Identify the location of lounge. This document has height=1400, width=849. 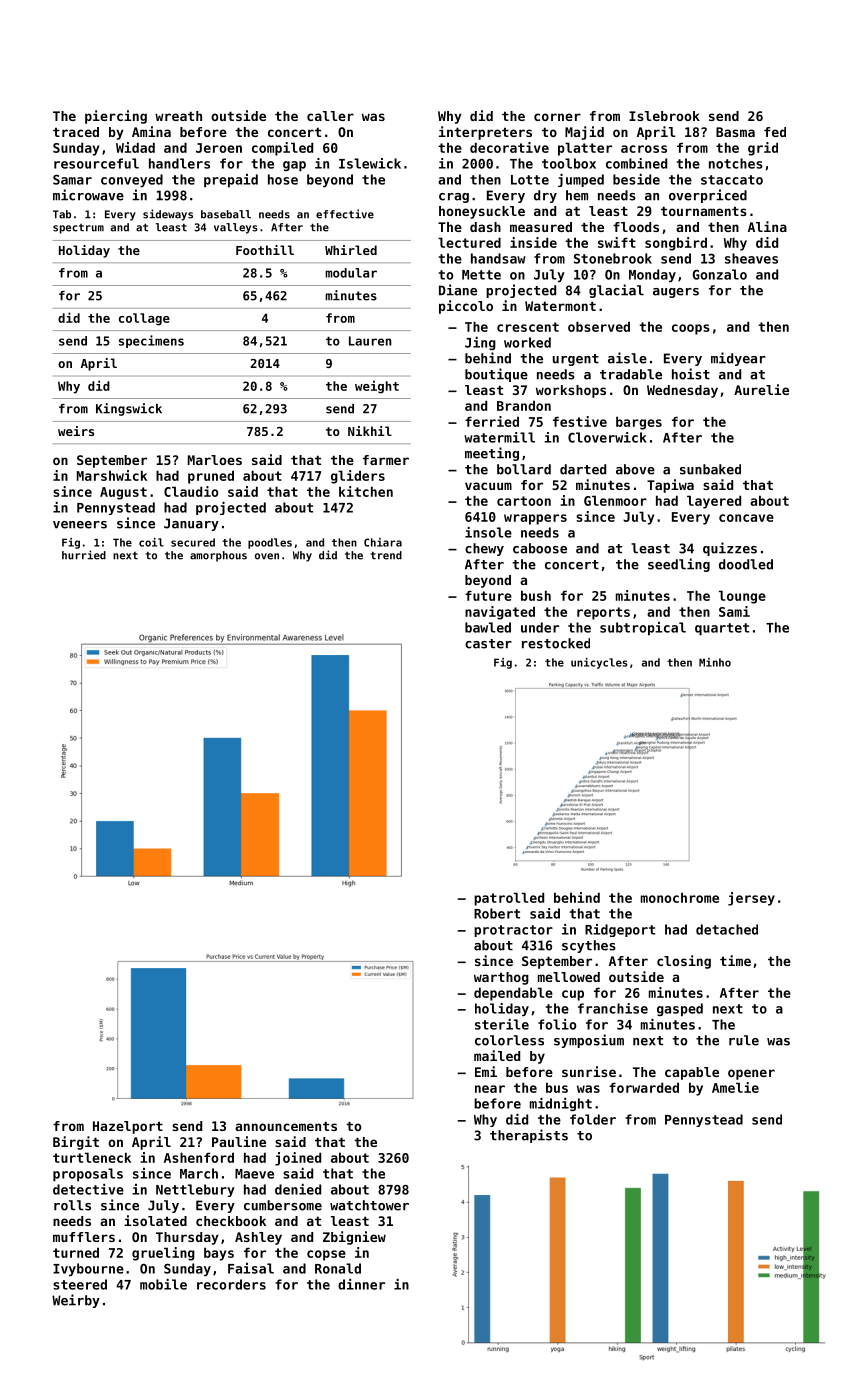
(742, 597).
